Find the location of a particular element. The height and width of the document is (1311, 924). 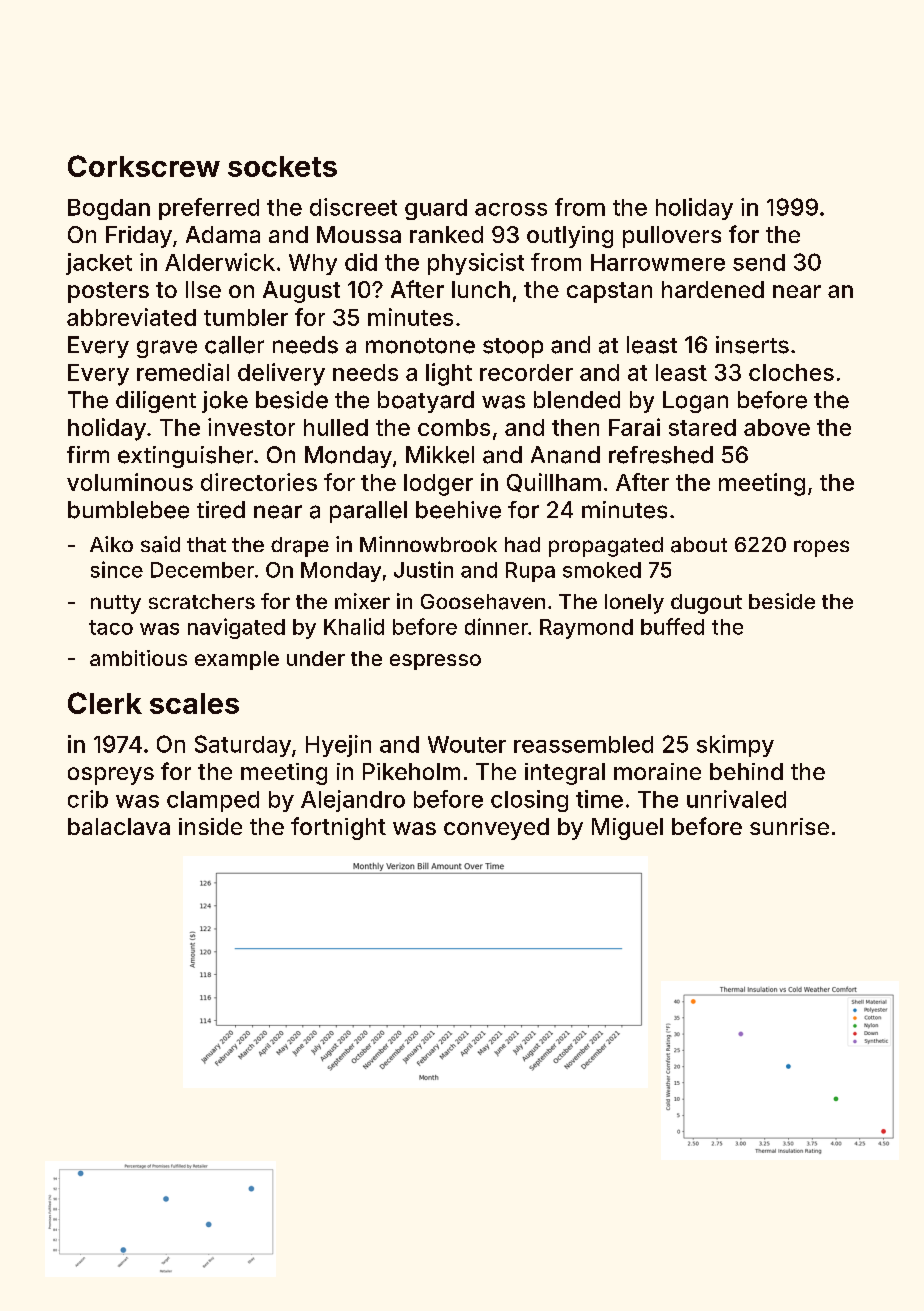

abbreviated is located at coordinates (131, 317).
